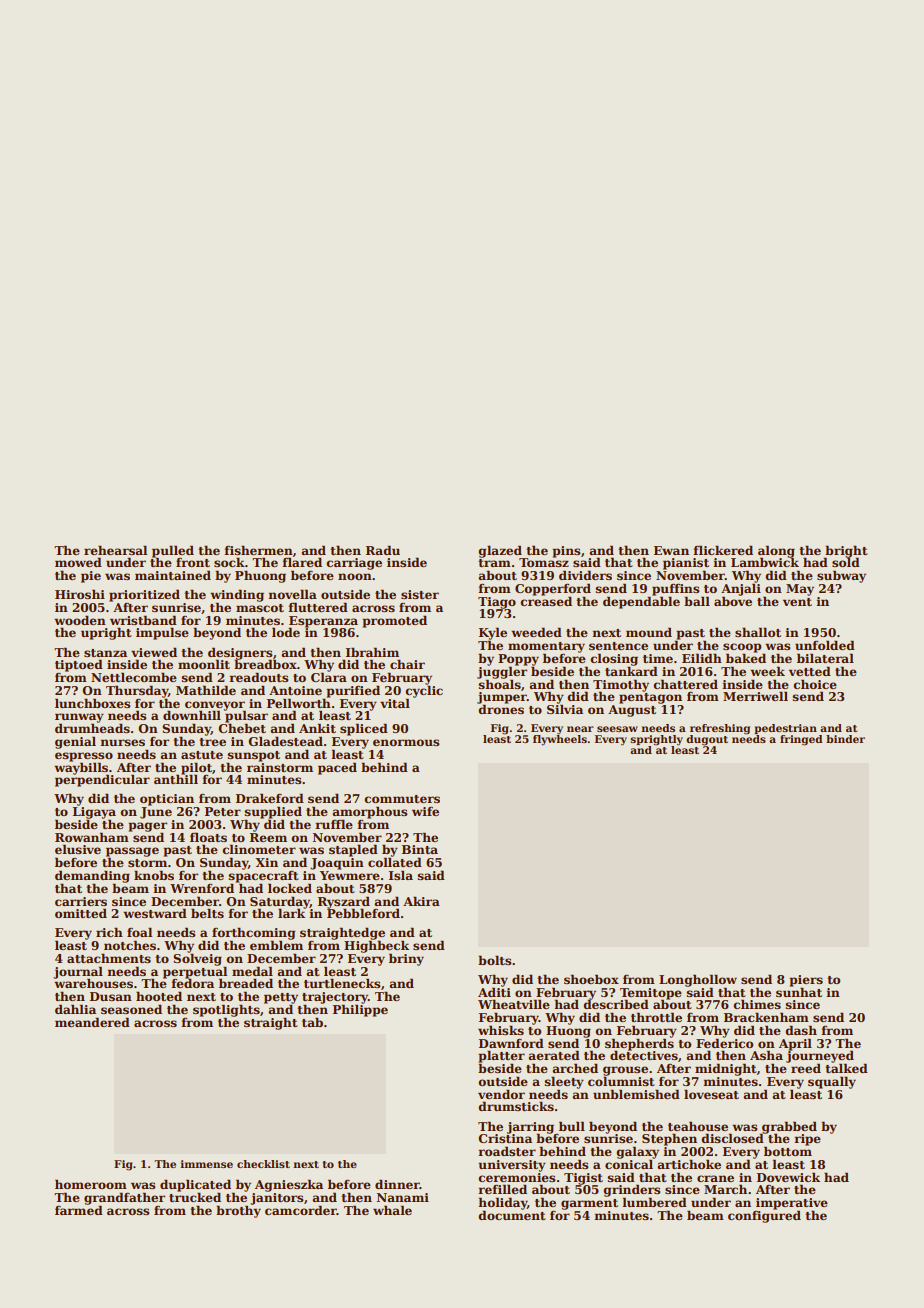 This document has width=924, height=1308. I want to click on dugout, so click(707, 740).
